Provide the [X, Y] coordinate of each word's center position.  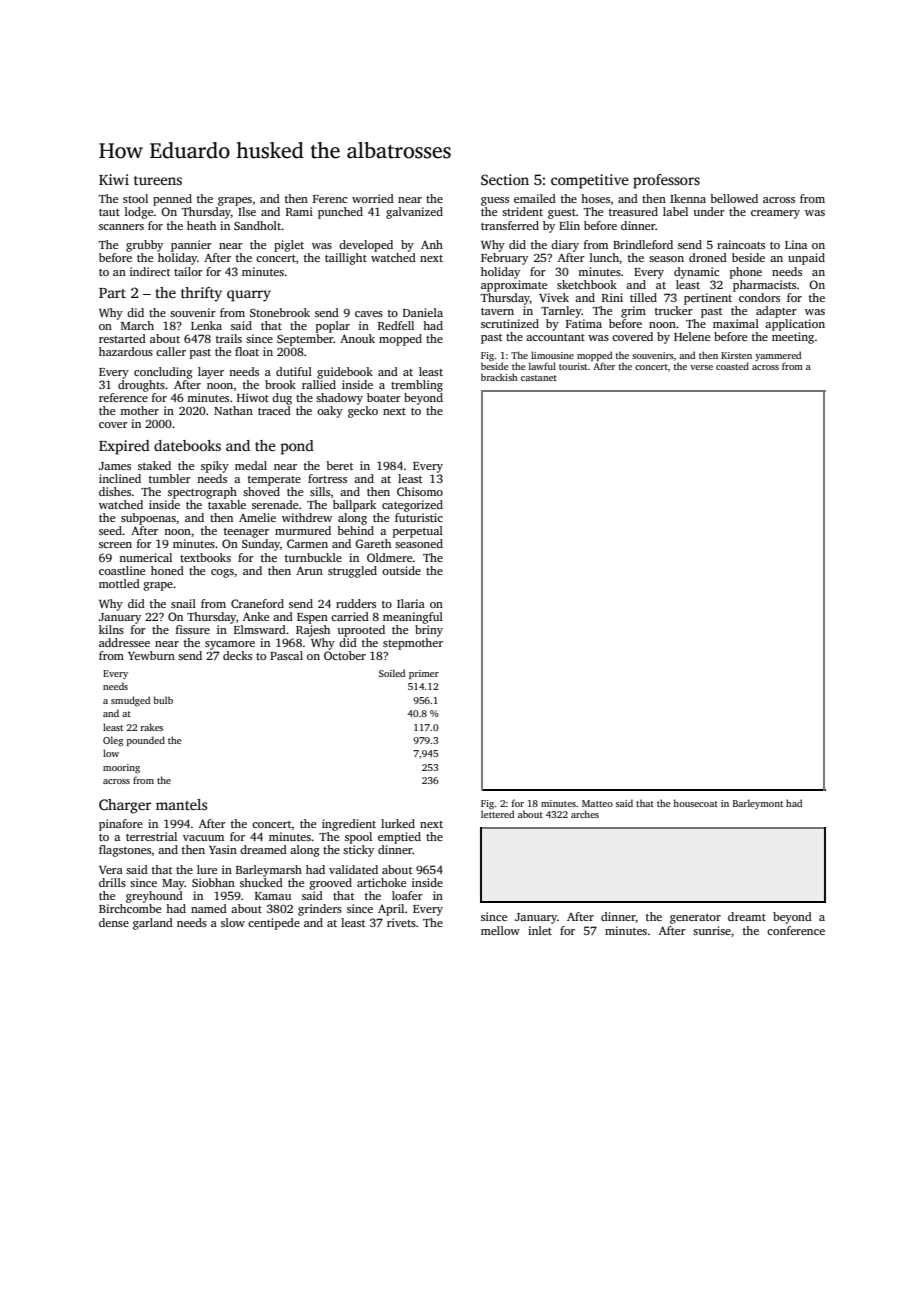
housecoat [695, 803]
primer [424, 674]
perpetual [418, 532]
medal [251, 465]
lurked [398, 823]
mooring [121, 768]
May [173, 884]
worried [373, 198]
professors [666, 181]
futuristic [419, 517]
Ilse [247, 211]
